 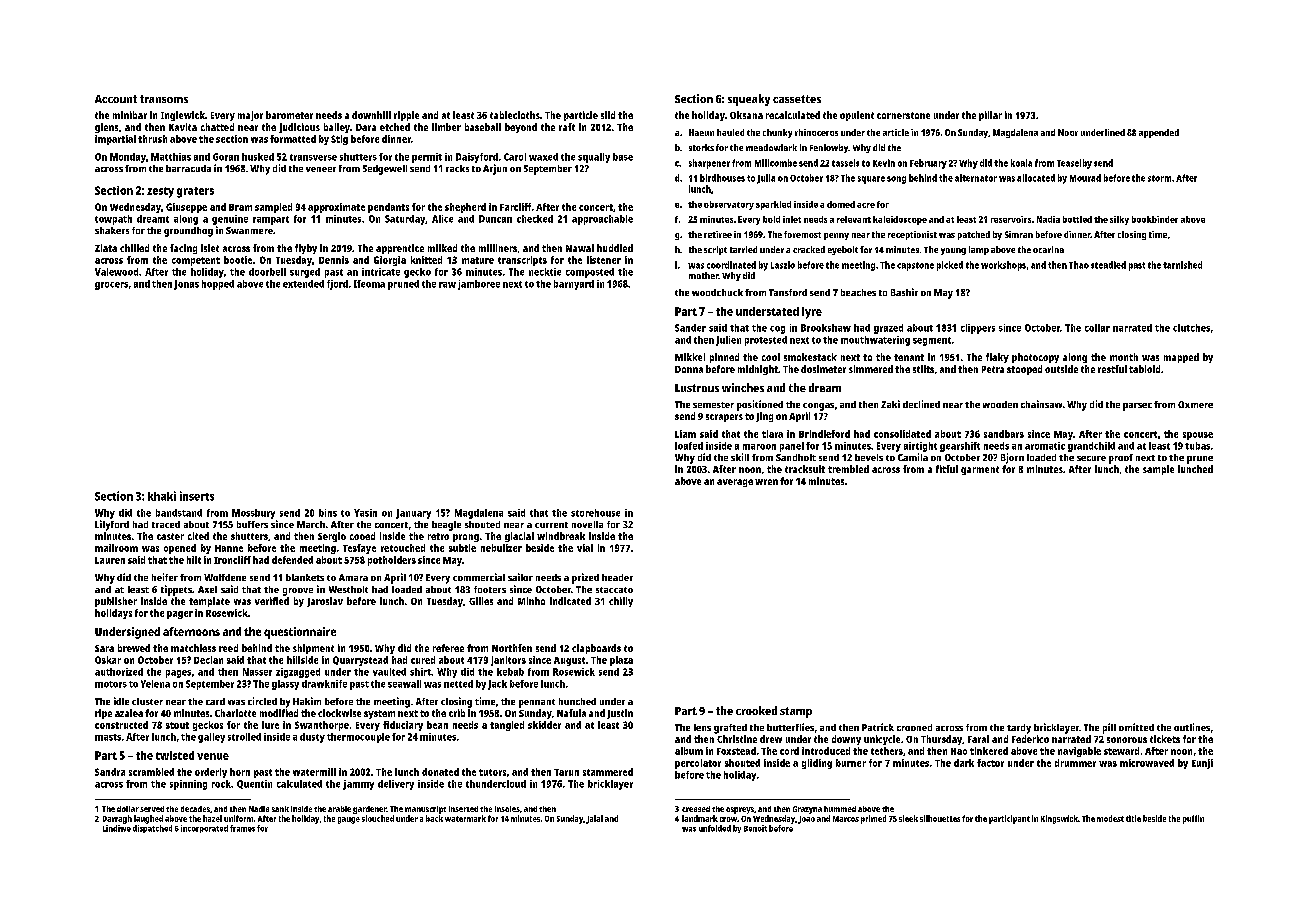 What do you see at coordinates (1000, 404) in the document?
I see `wooden` at bounding box center [1000, 404].
